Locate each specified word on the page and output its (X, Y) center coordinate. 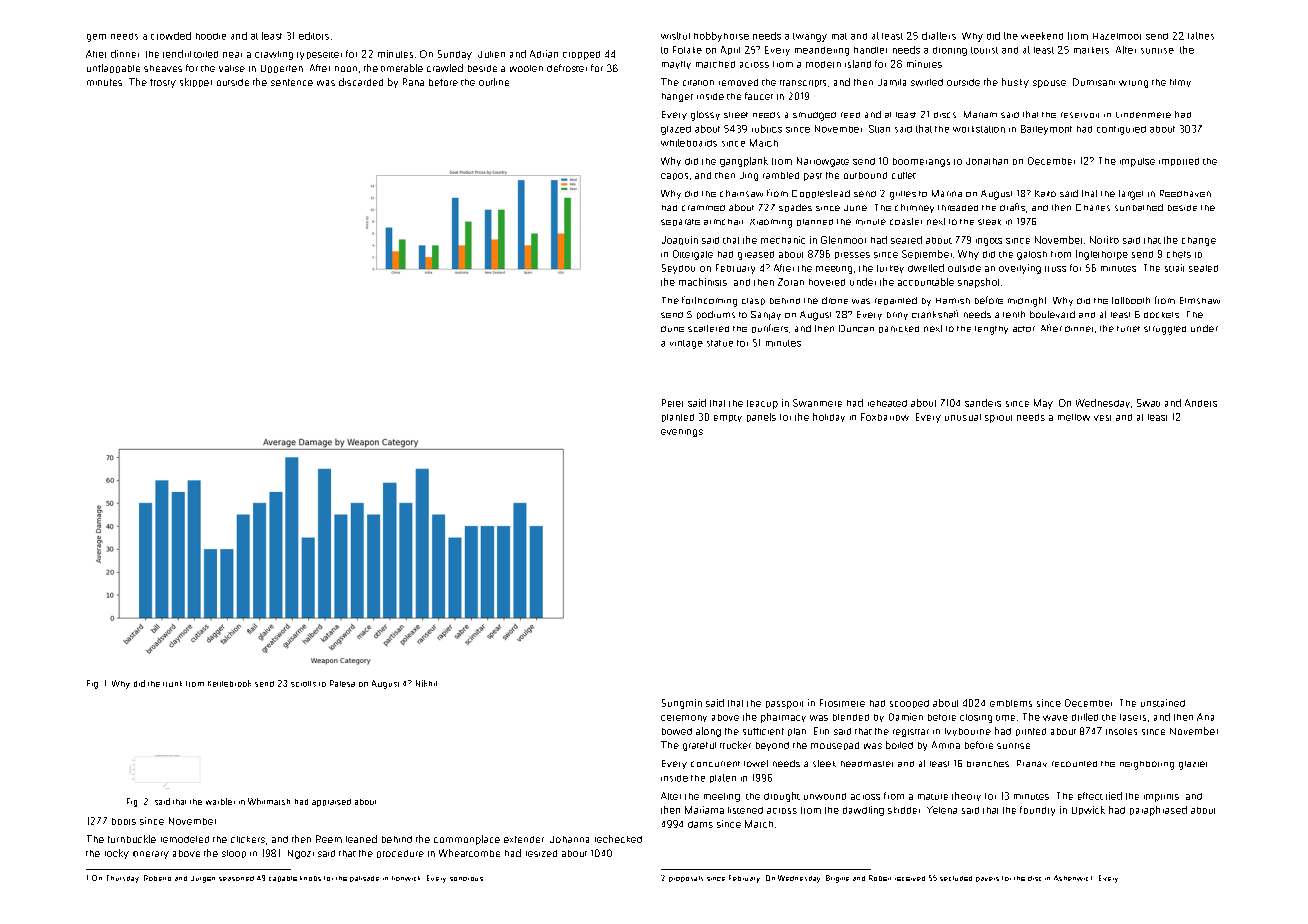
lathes (1201, 36)
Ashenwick (1073, 878)
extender (524, 839)
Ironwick (406, 878)
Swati (1148, 403)
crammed (703, 208)
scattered (708, 328)
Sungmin (682, 704)
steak (989, 222)
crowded (171, 36)
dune (672, 329)
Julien (491, 54)
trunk (172, 684)
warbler (220, 801)
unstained (1163, 703)
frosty (163, 83)
